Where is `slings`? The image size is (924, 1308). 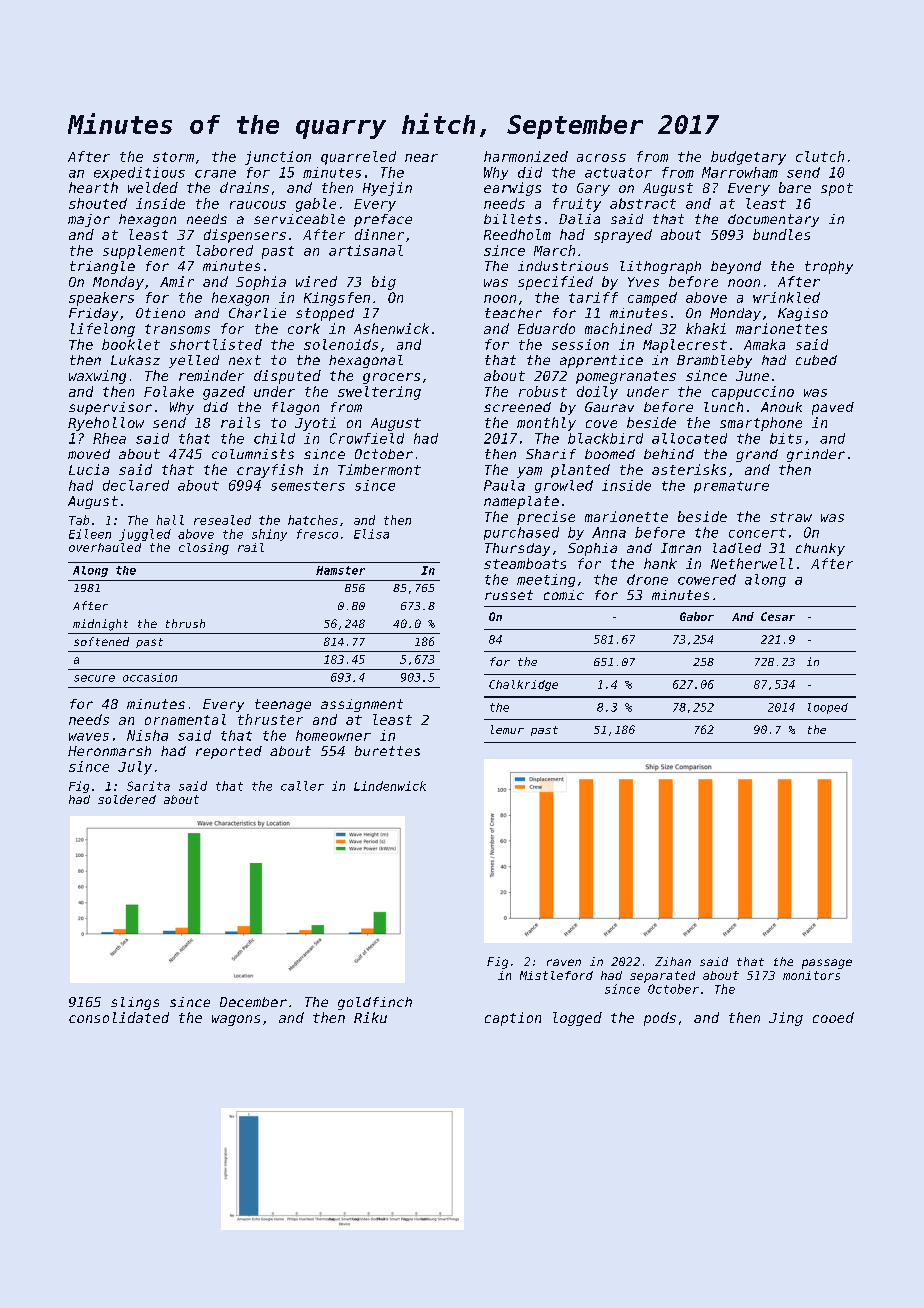
slings is located at coordinates (135, 1003).
